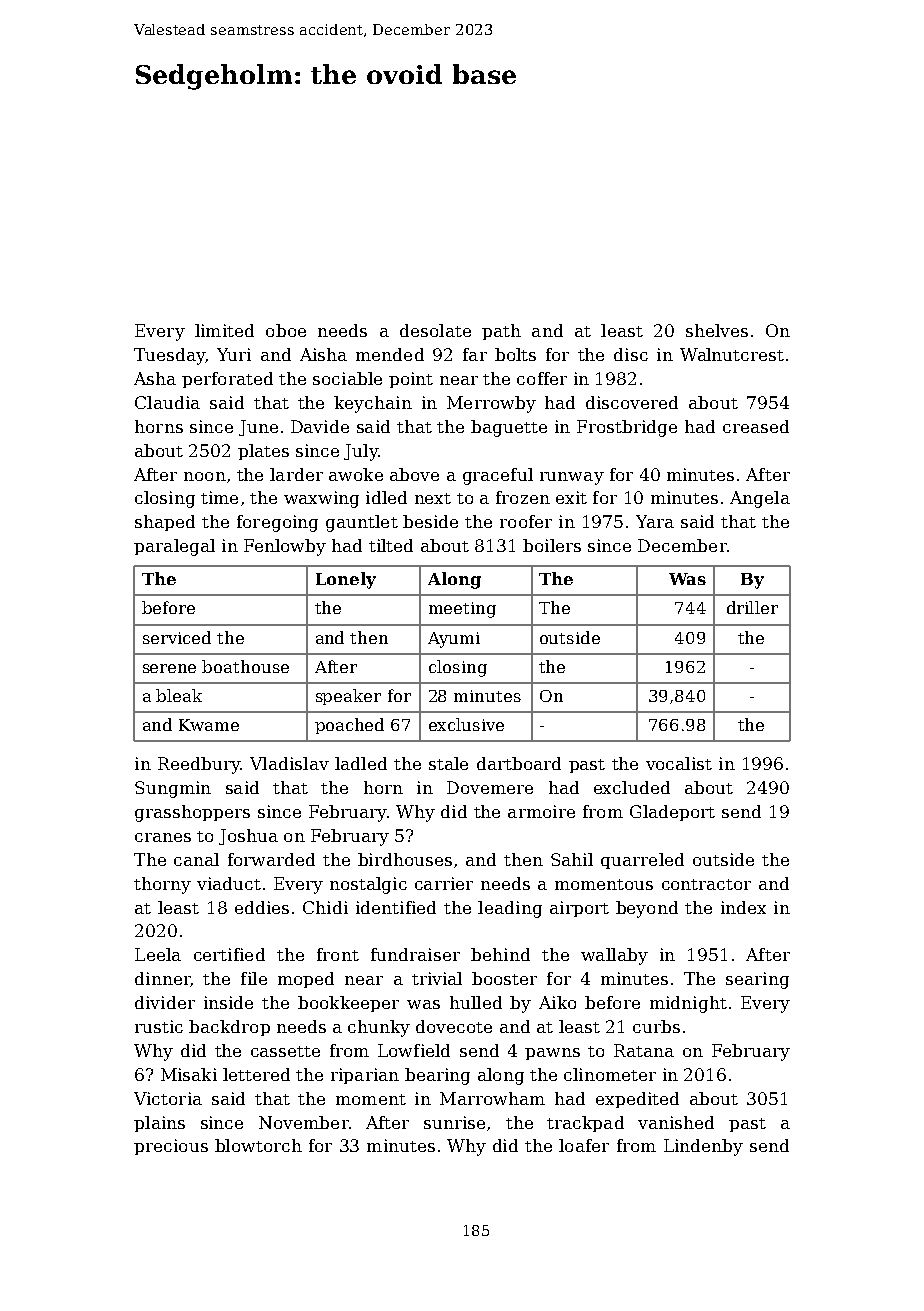  What do you see at coordinates (655, 521) in the screenshot?
I see `Yara` at bounding box center [655, 521].
